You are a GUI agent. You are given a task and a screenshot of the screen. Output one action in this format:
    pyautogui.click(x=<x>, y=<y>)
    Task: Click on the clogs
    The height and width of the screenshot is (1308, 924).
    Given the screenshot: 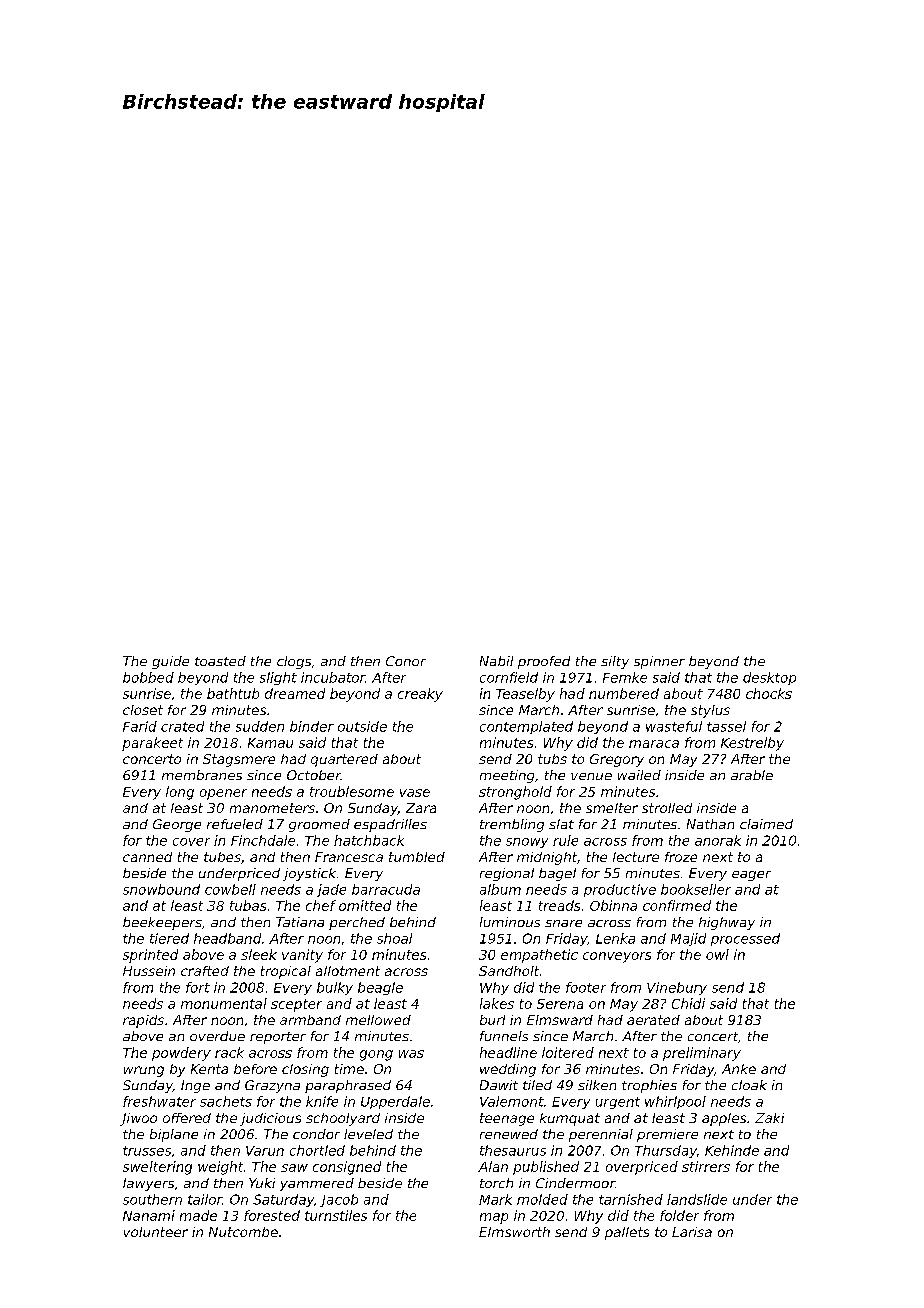 What is the action you would take?
    pyautogui.click(x=294, y=662)
